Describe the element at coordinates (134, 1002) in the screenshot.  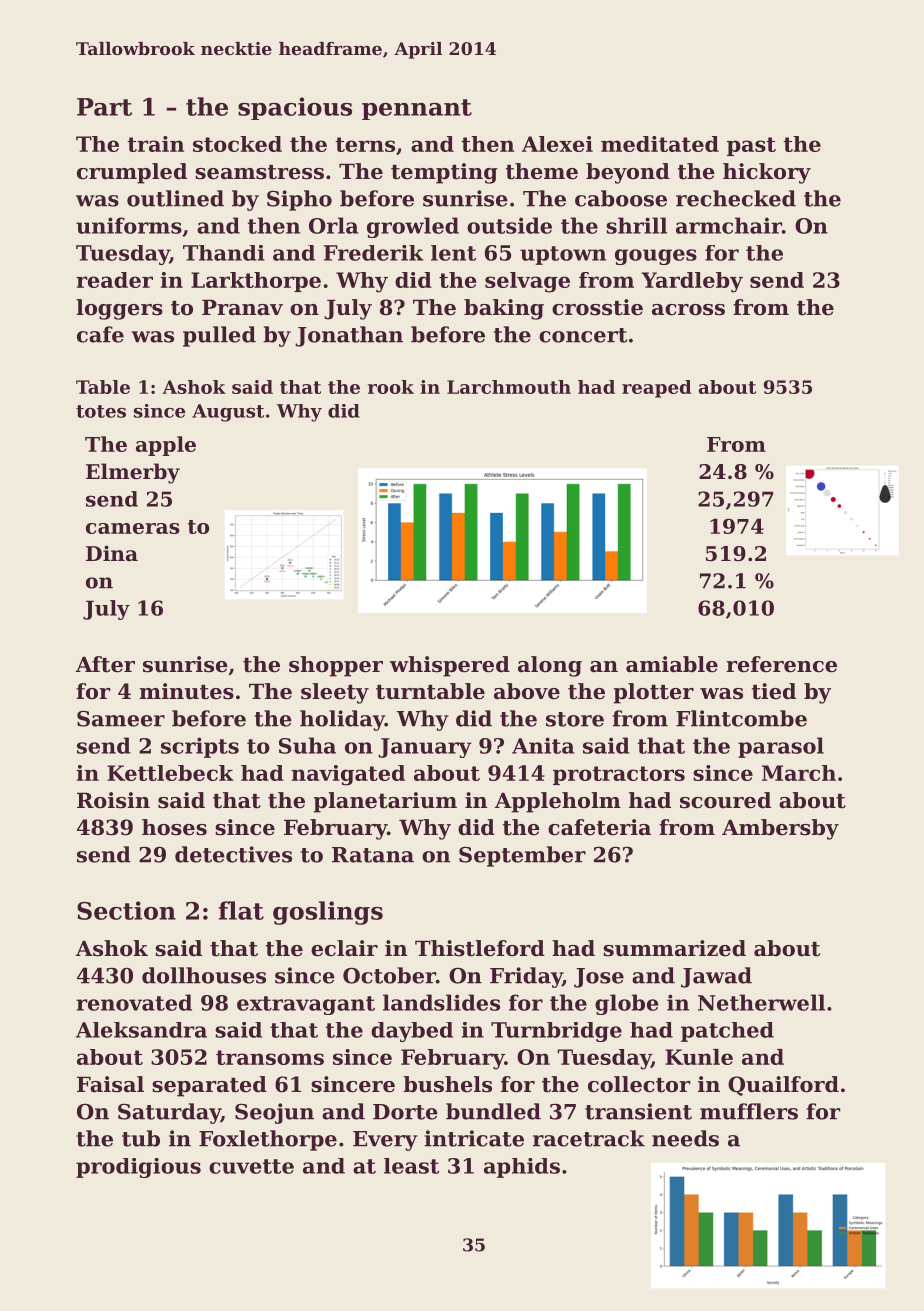
I see `renovated` at that location.
